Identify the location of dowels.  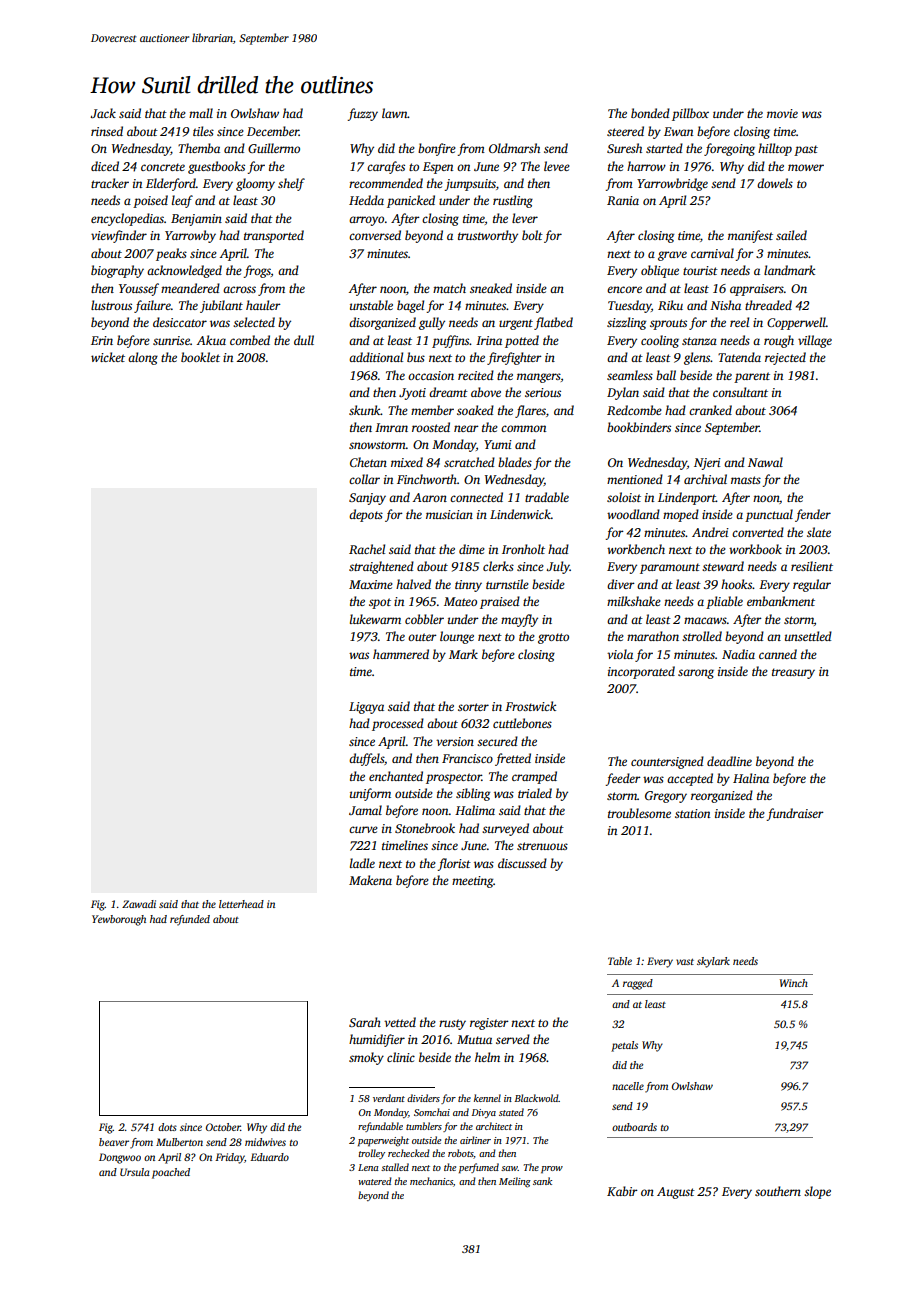
(775, 183).
